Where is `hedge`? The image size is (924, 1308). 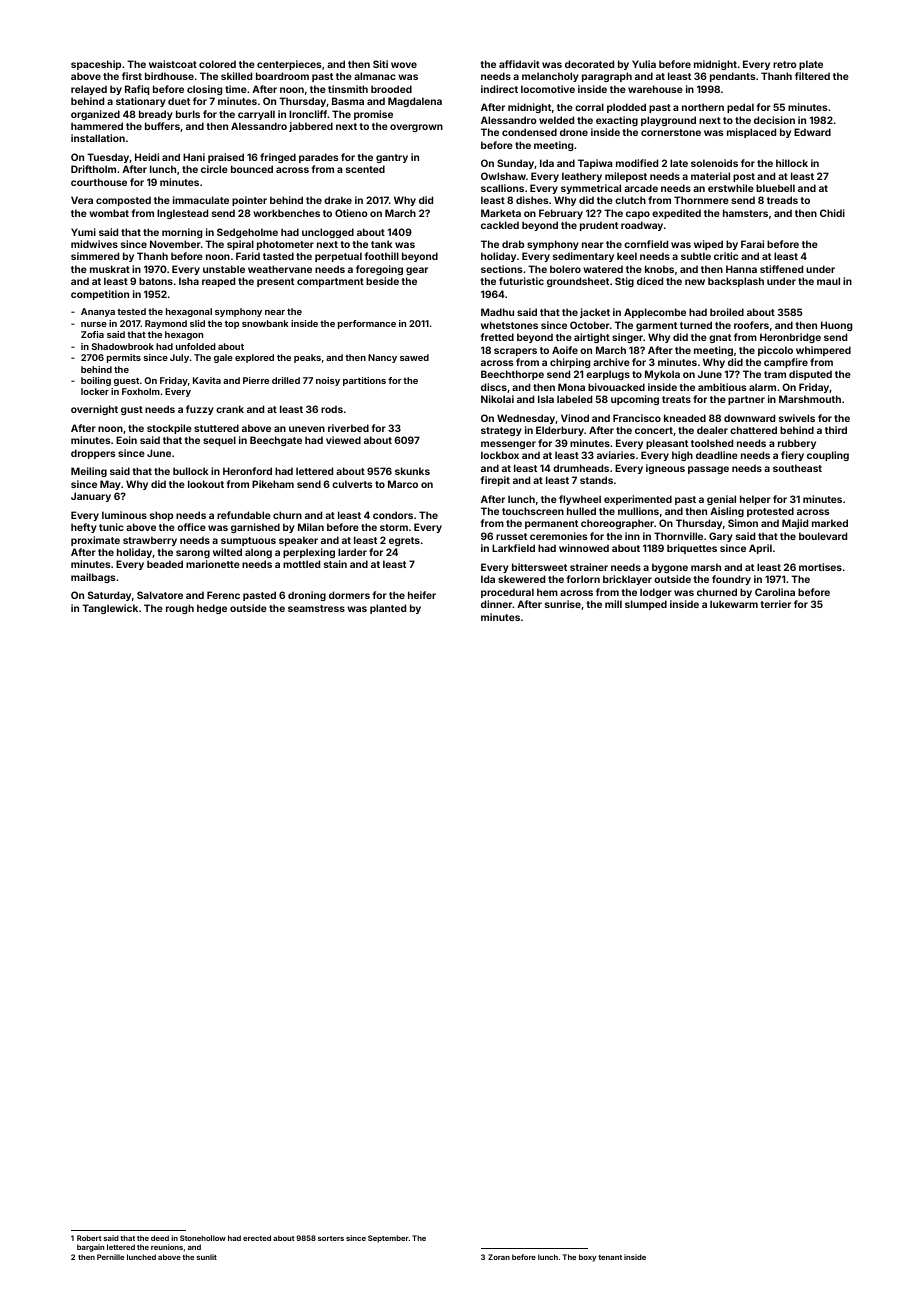 hedge is located at coordinates (212, 609).
